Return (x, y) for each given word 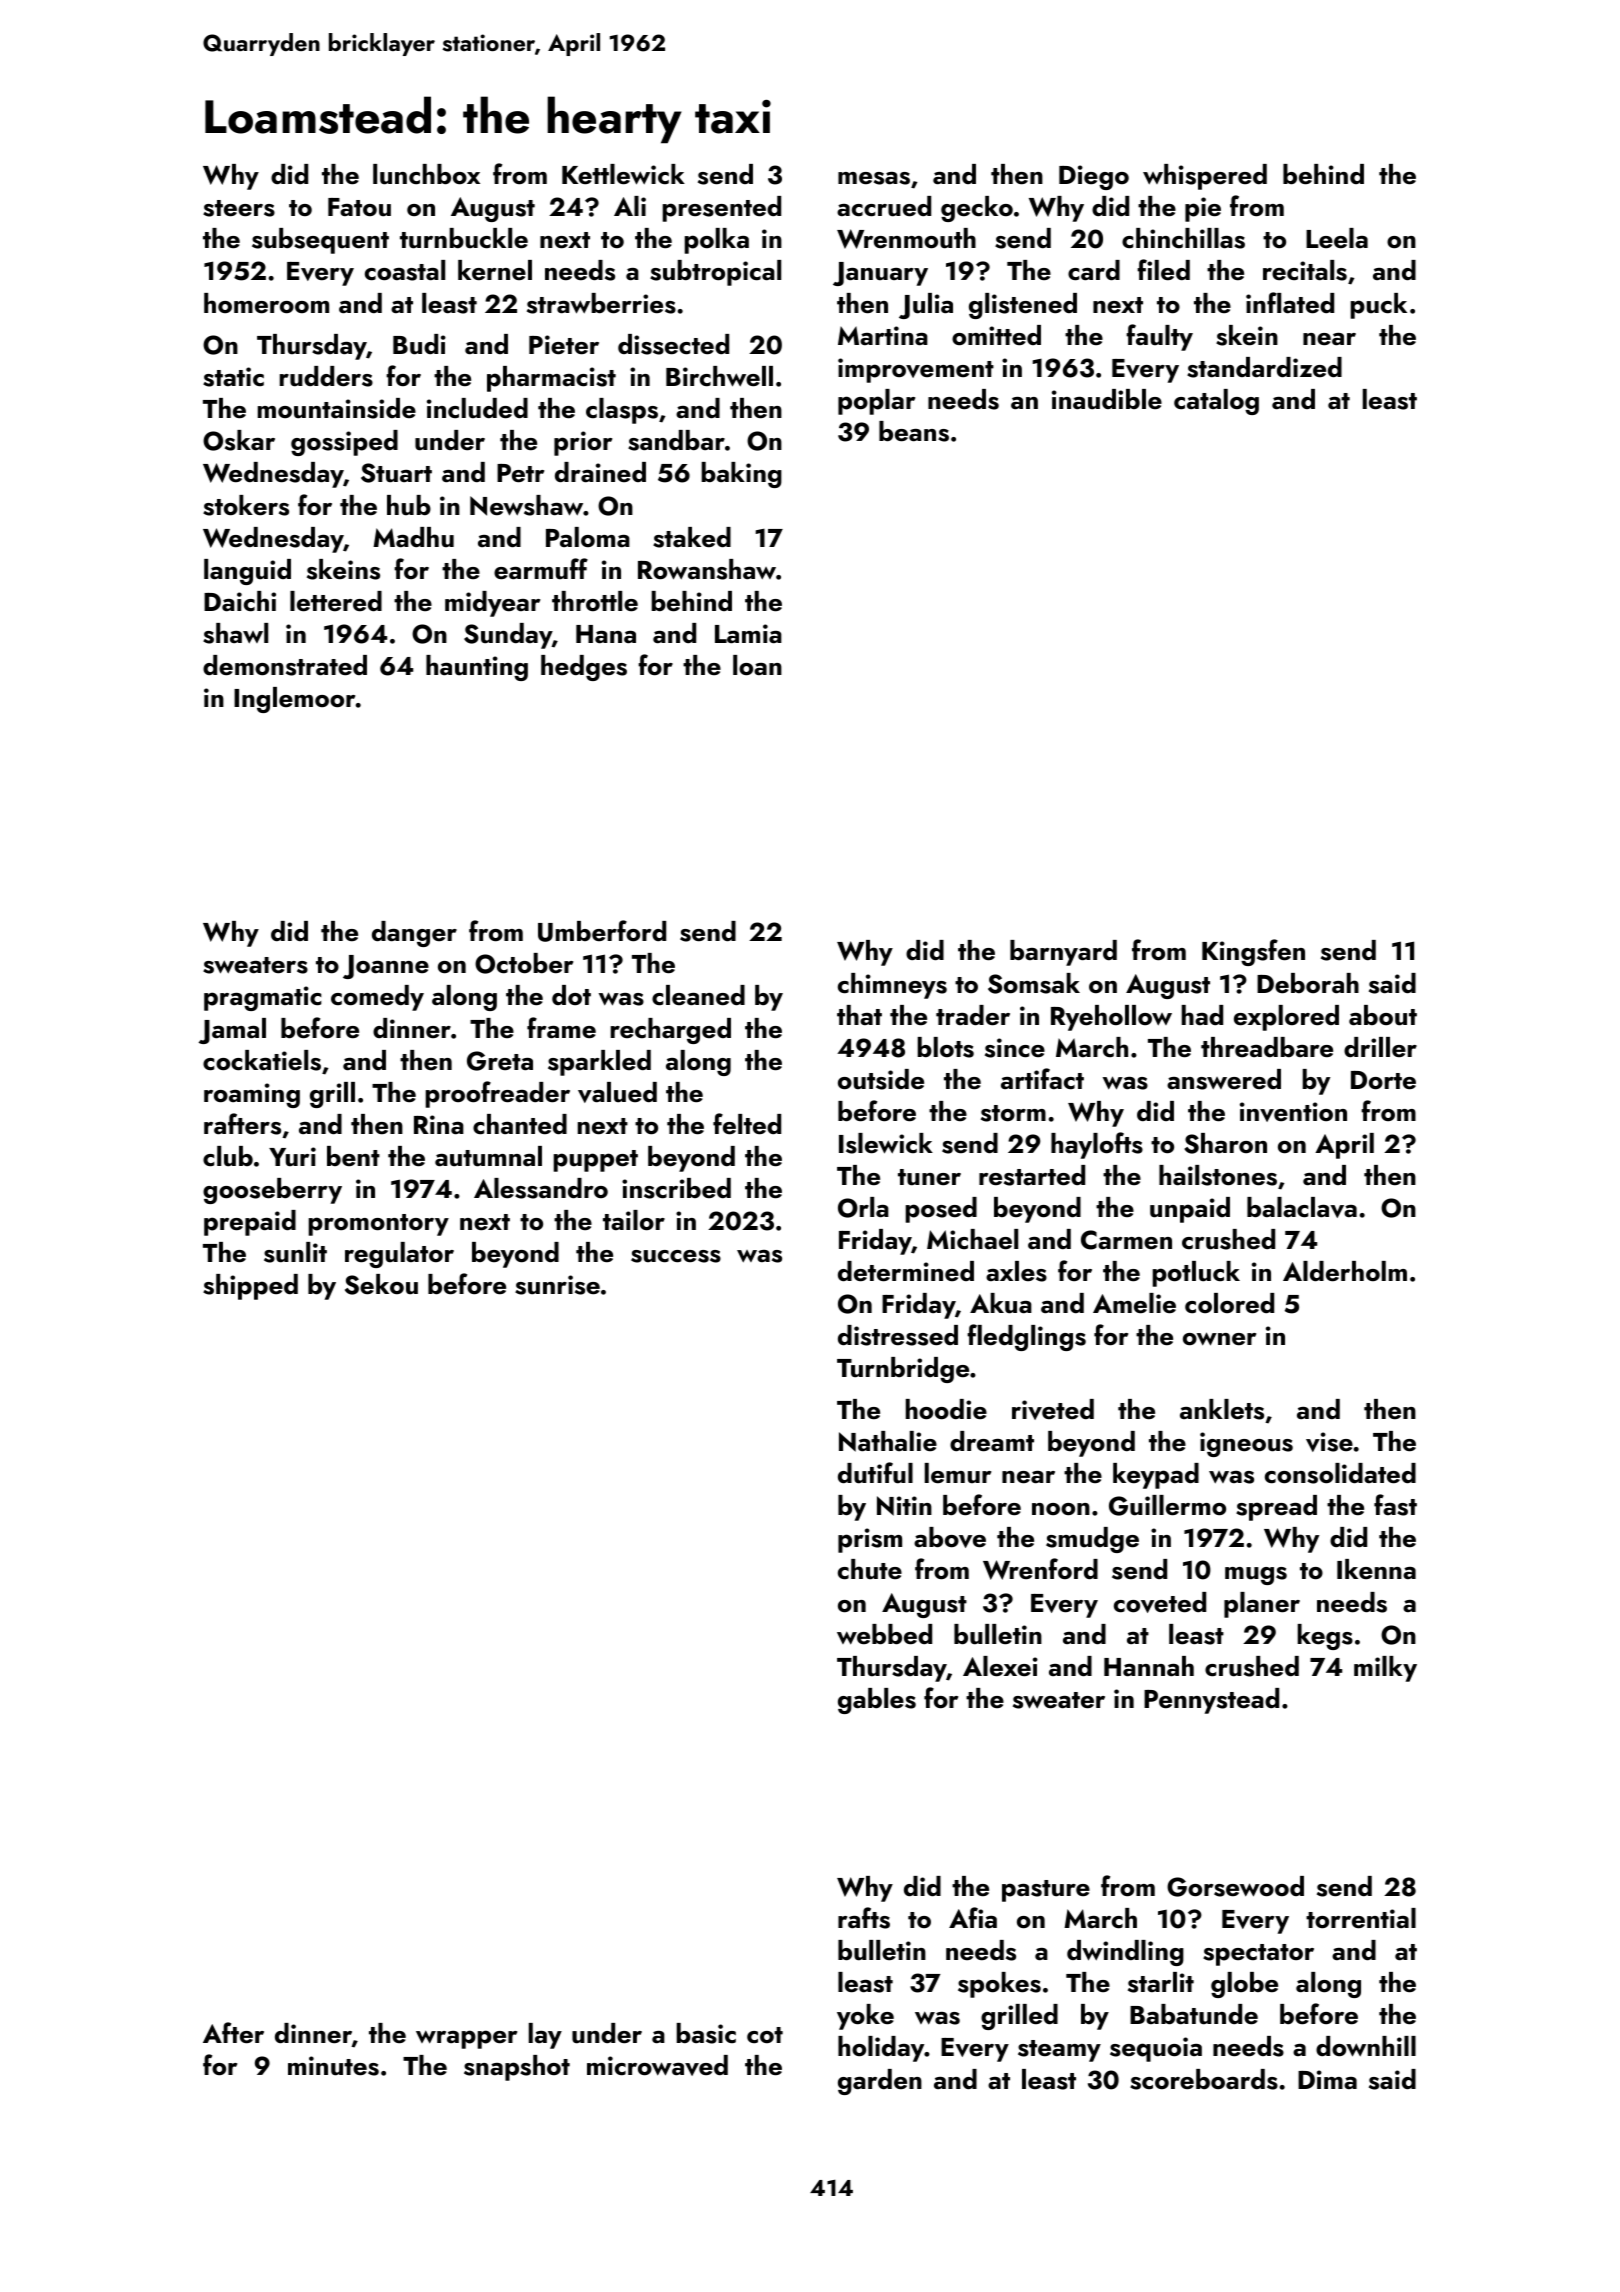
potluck (1196, 1274)
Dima (1327, 2079)
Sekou (381, 1284)
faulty (1159, 337)
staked (692, 537)
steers (239, 208)
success (676, 1256)
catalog (1216, 402)
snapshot (517, 2068)
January (880, 274)
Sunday (508, 636)
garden (880, 2082)
